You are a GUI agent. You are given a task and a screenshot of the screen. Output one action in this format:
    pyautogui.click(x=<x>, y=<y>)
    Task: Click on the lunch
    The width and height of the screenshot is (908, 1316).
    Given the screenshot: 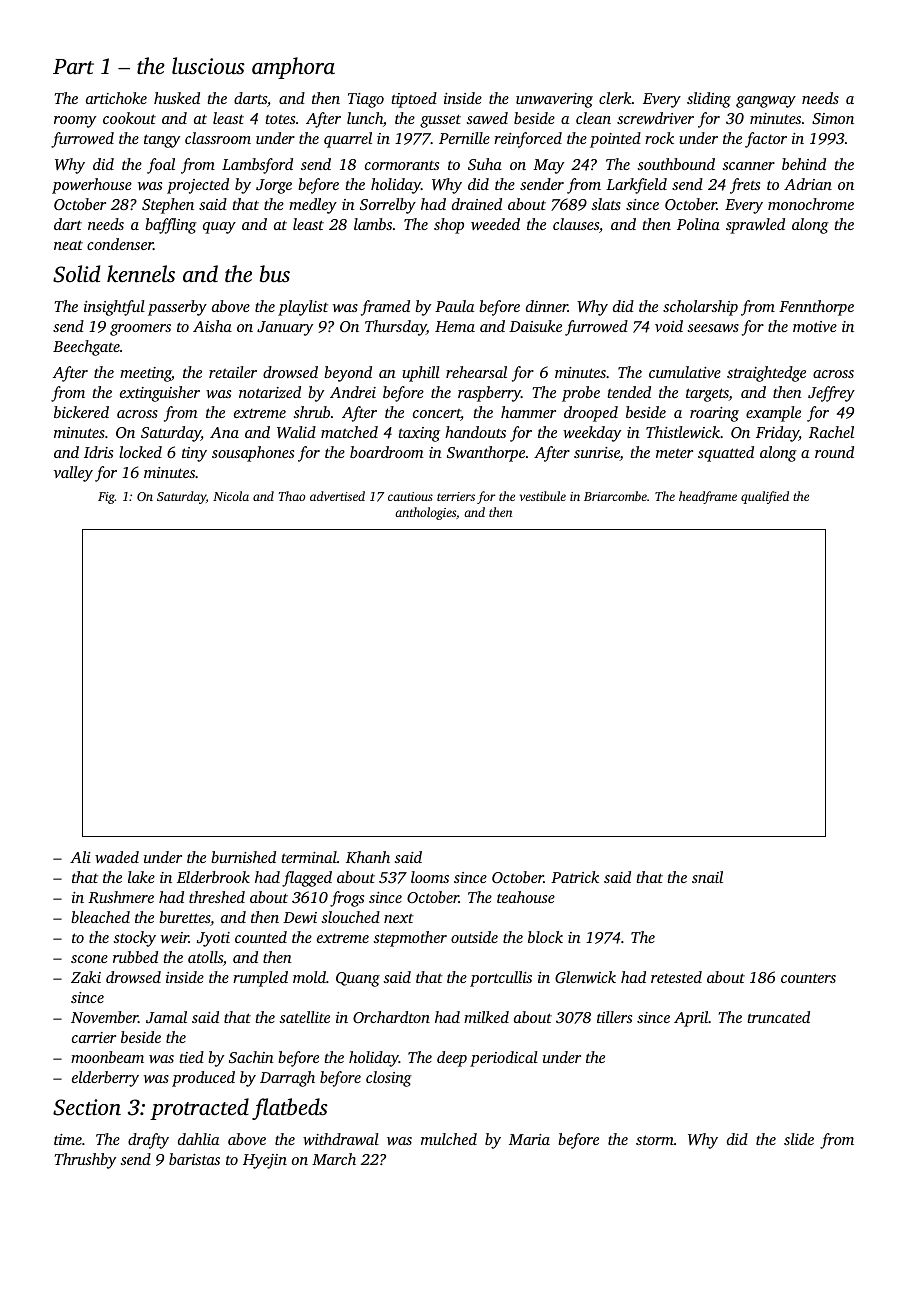 What is the action you would take?
    pyautogui.click(x=365, y=118)
